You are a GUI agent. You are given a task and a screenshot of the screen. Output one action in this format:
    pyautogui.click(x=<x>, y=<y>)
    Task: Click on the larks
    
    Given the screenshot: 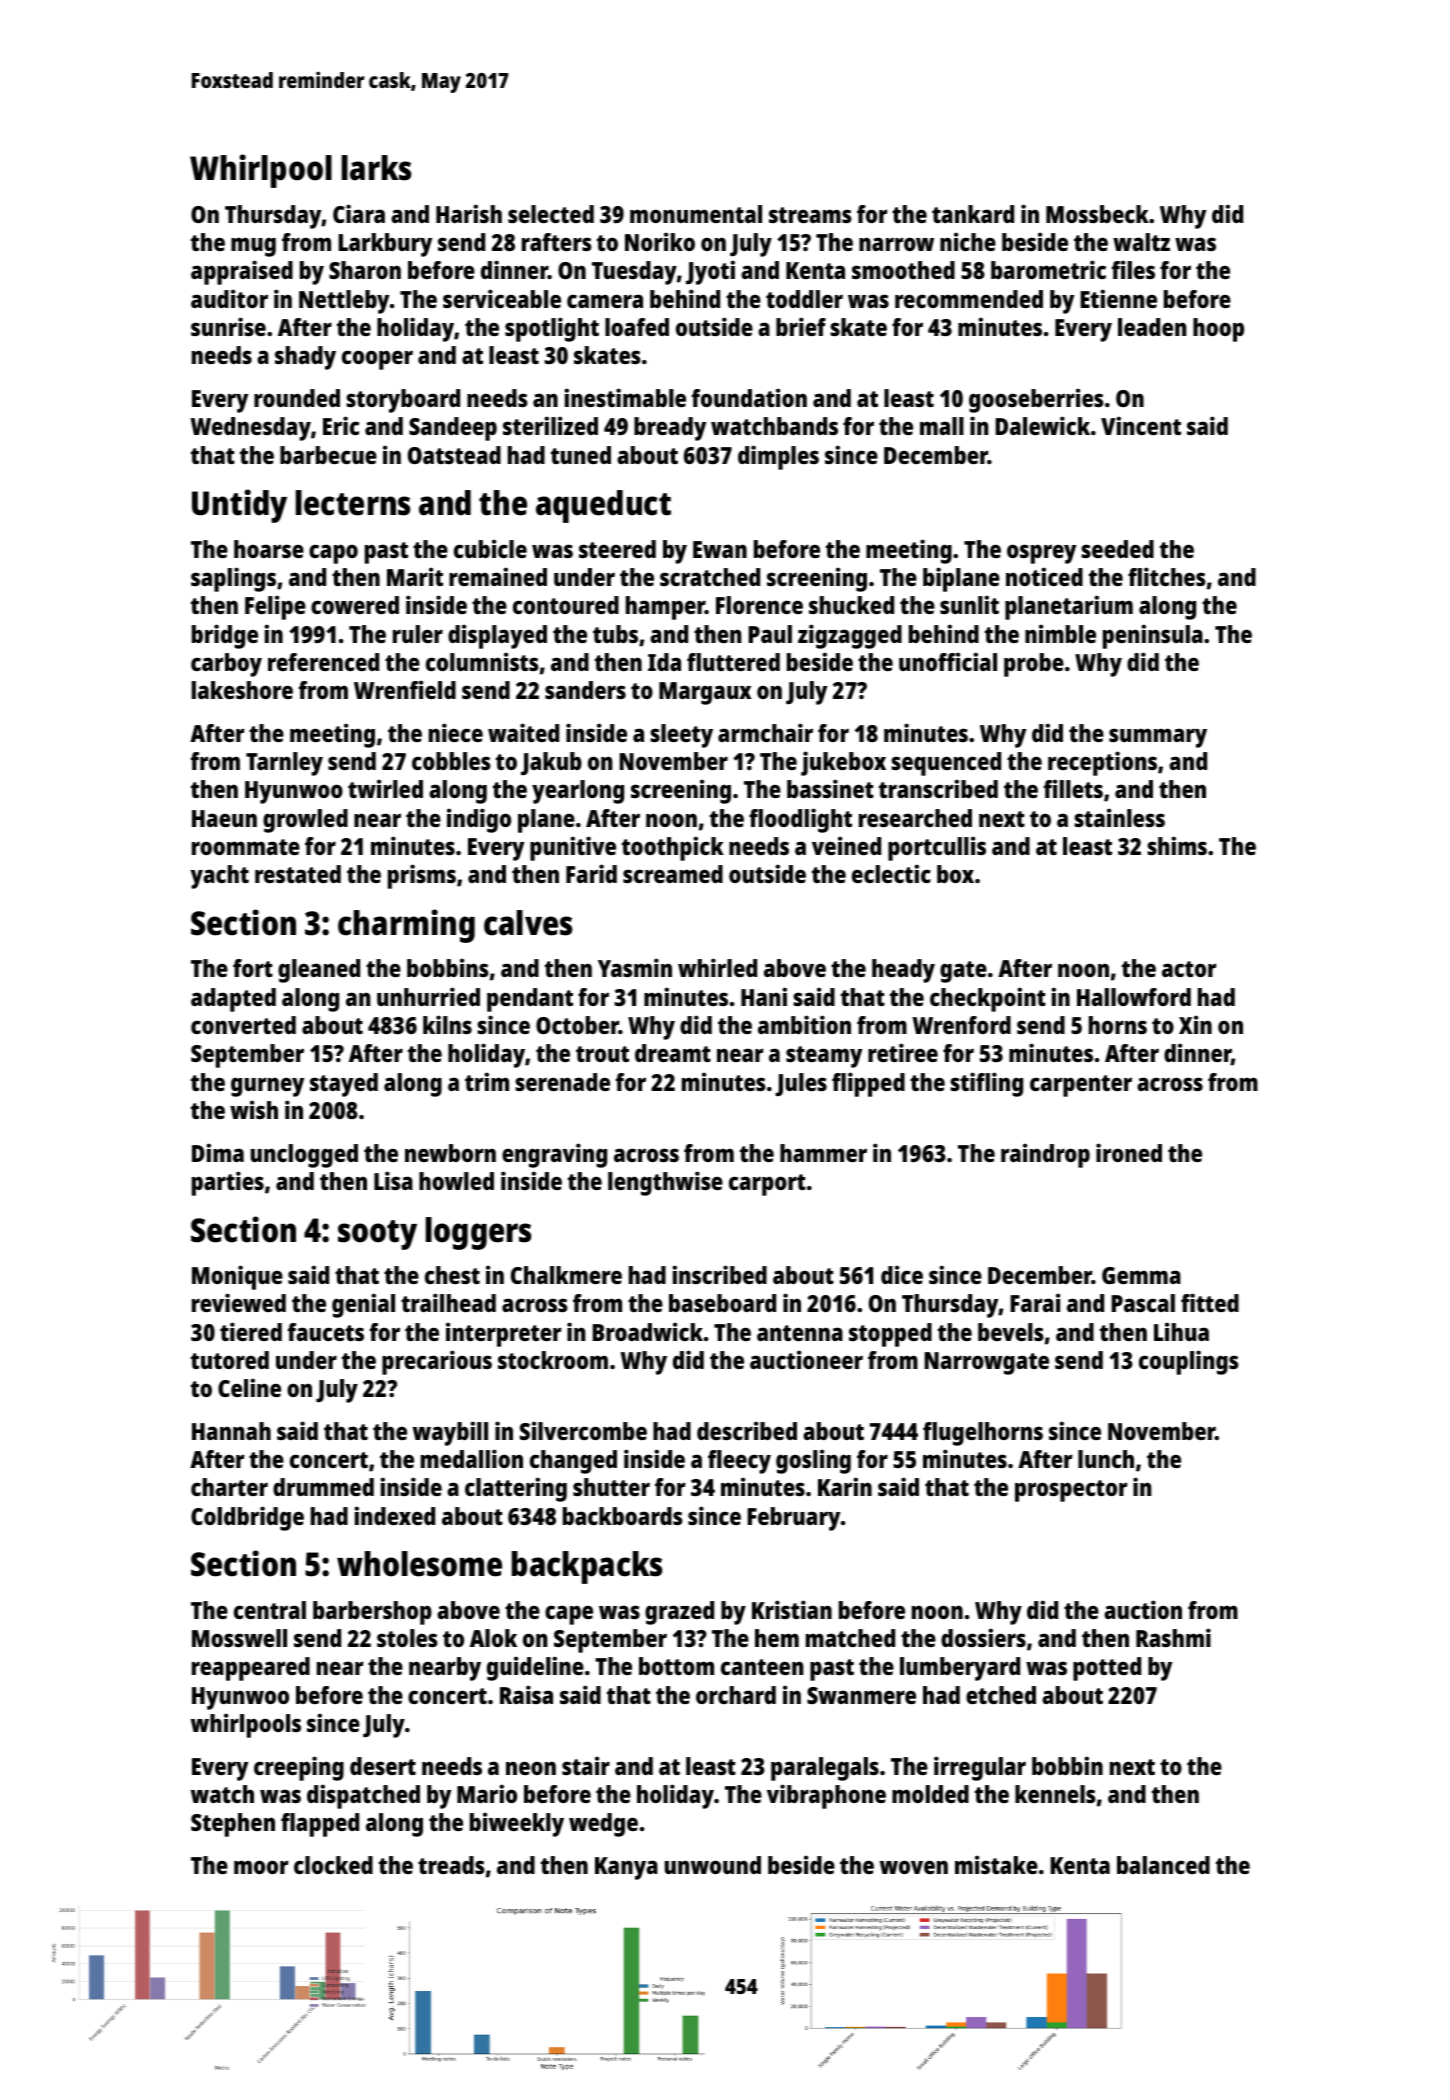 What is the action you would take?
    pyautogui.click(x=376, y=168)
